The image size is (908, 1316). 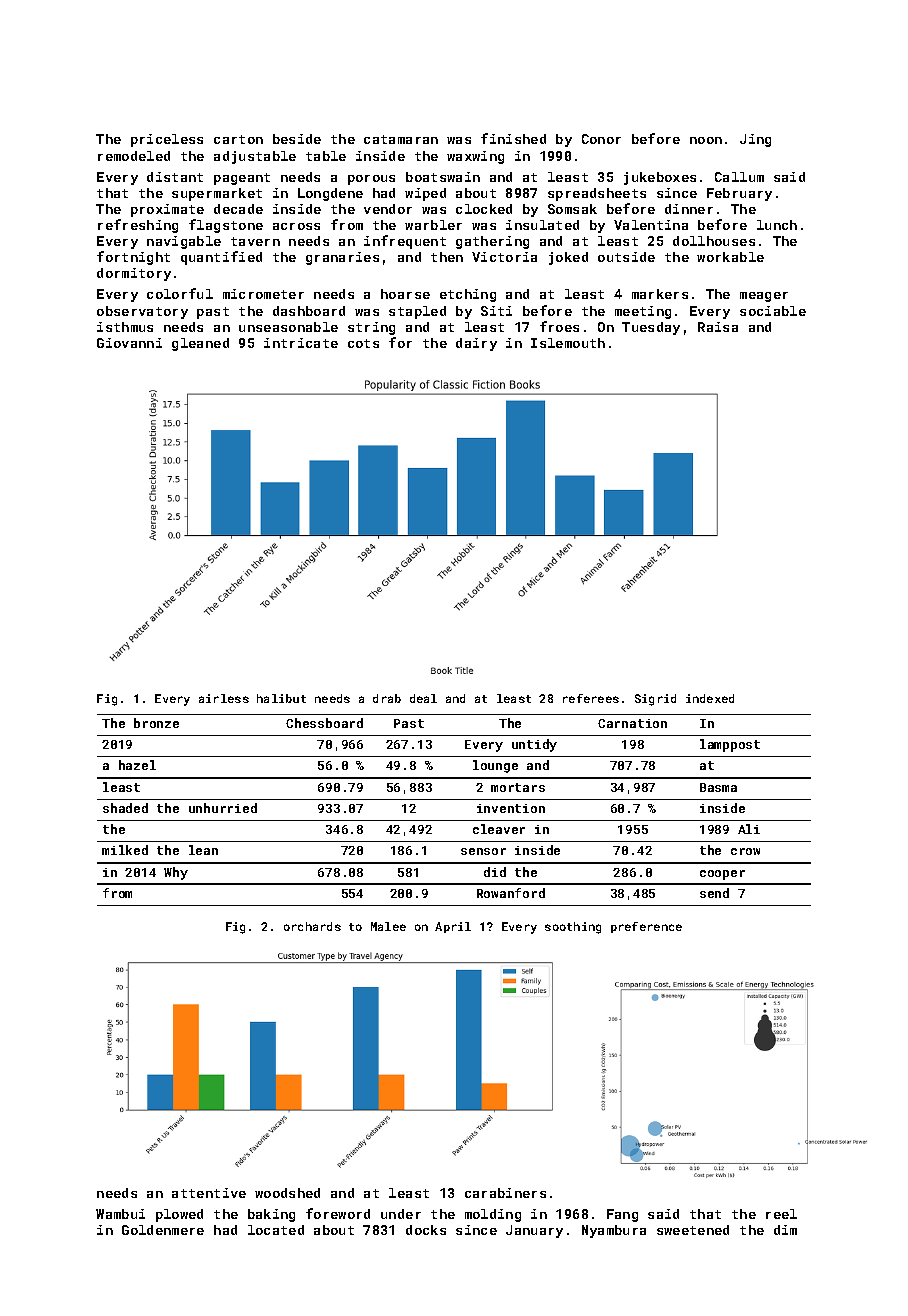 I want to click on Goldenmere, so click(x=163, y=1230).
